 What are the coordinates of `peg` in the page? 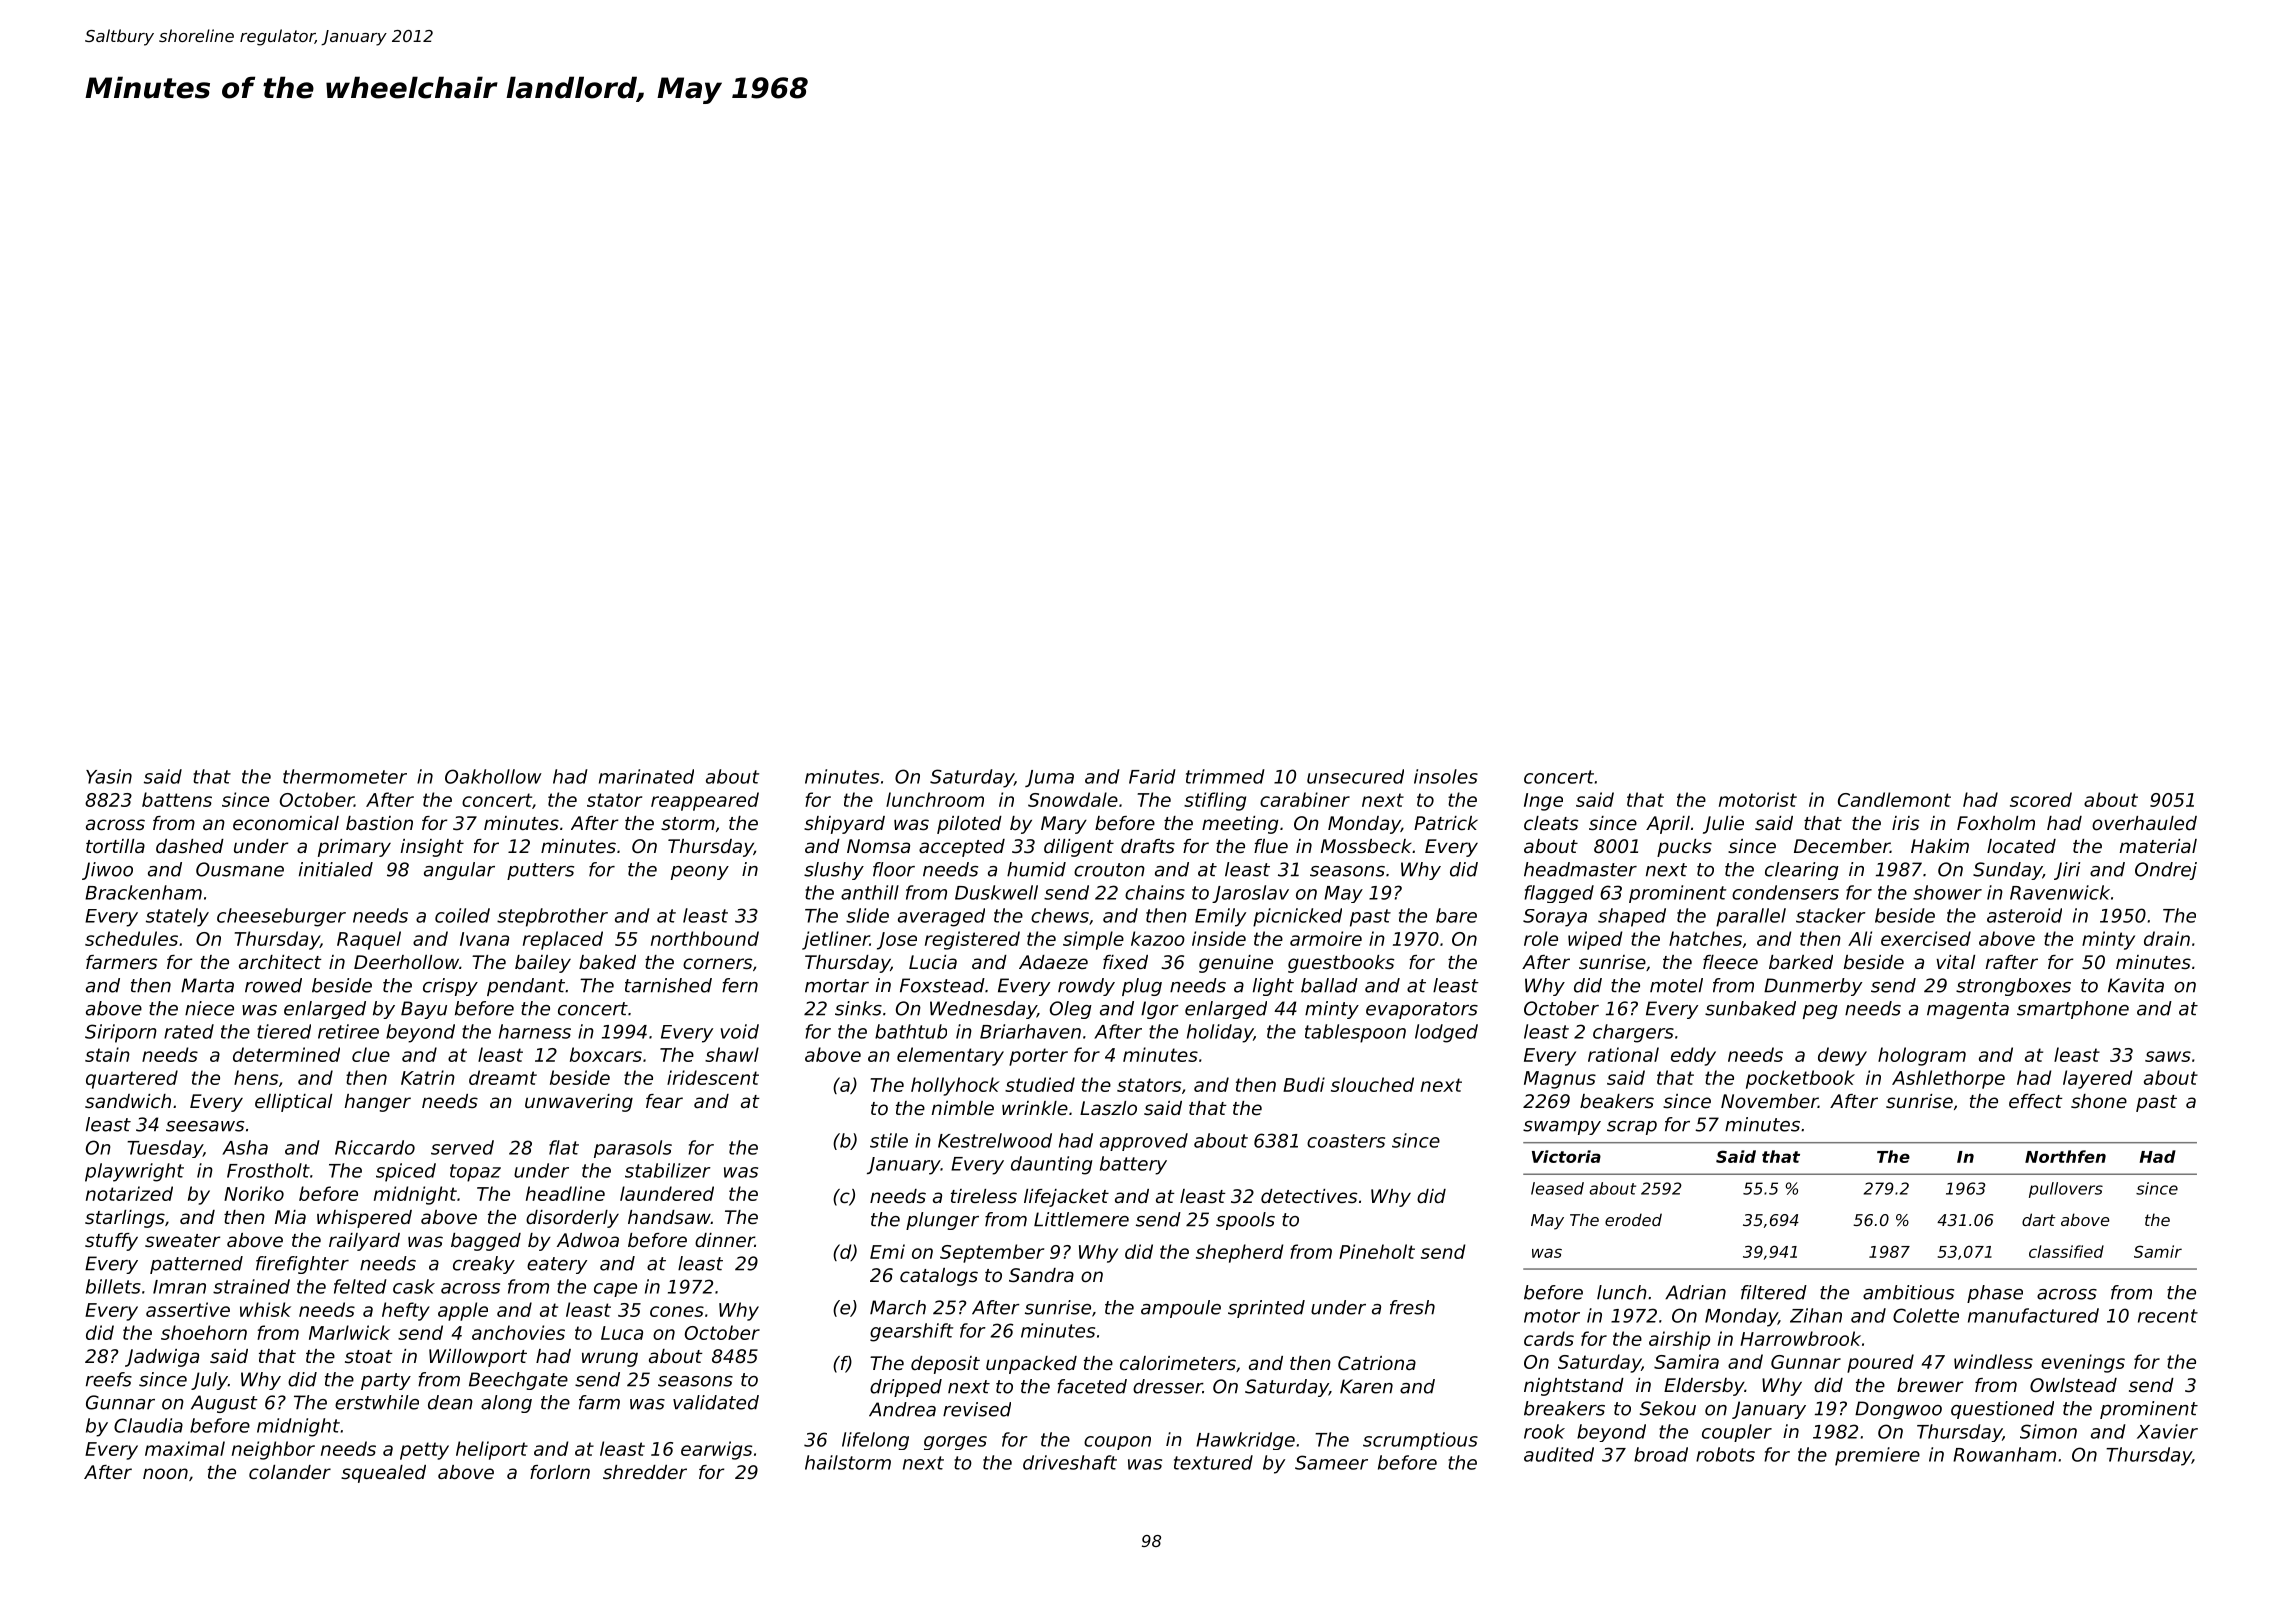 It's located at (1820, 1012).
